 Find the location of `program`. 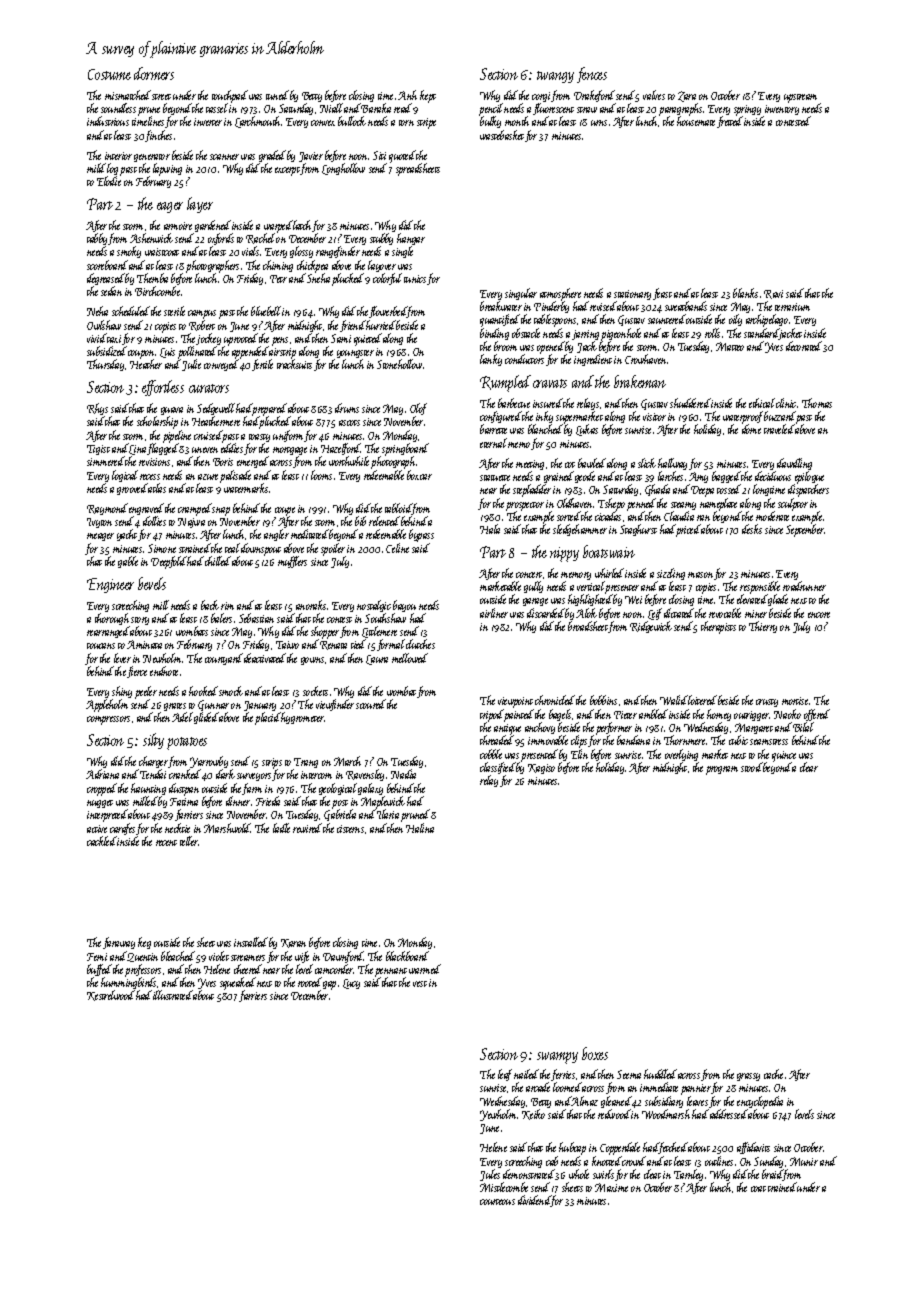

program is located at coordinates (722, 770).
